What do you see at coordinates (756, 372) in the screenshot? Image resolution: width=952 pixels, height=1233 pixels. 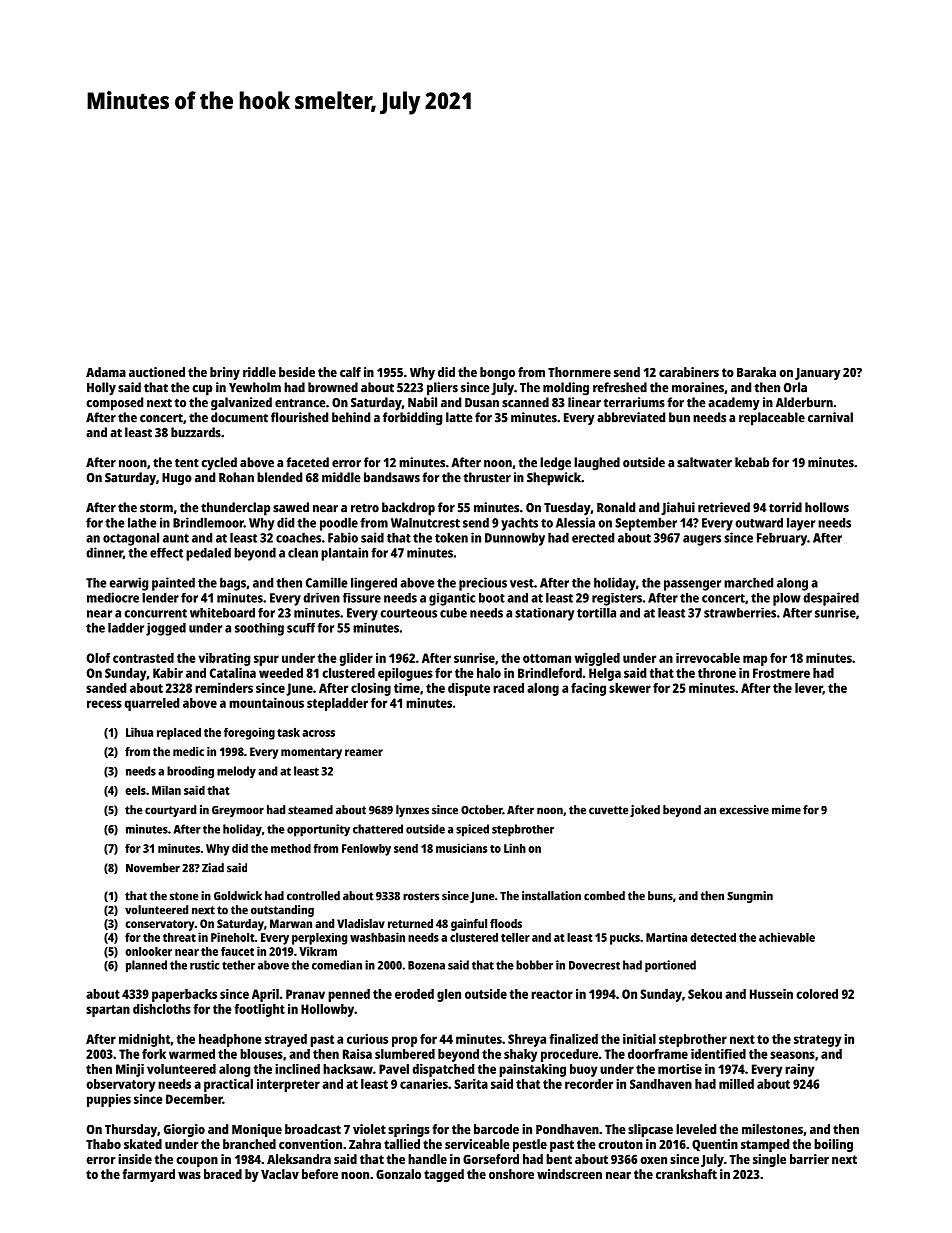 I see `Baraka` at bounding box center [756, 372].
